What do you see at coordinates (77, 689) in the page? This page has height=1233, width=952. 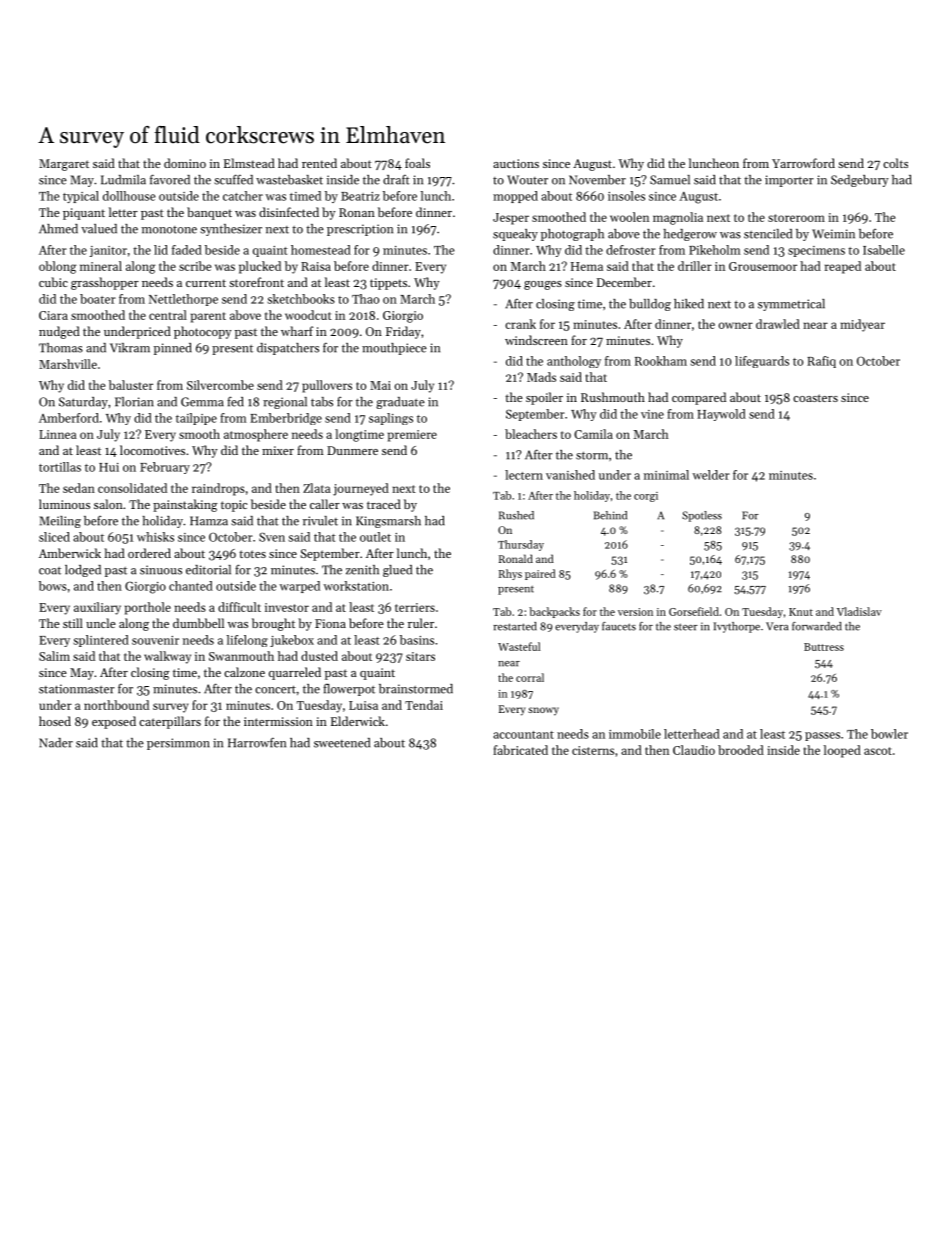 I see `stationmaster` at bounding box center [77, 689].
